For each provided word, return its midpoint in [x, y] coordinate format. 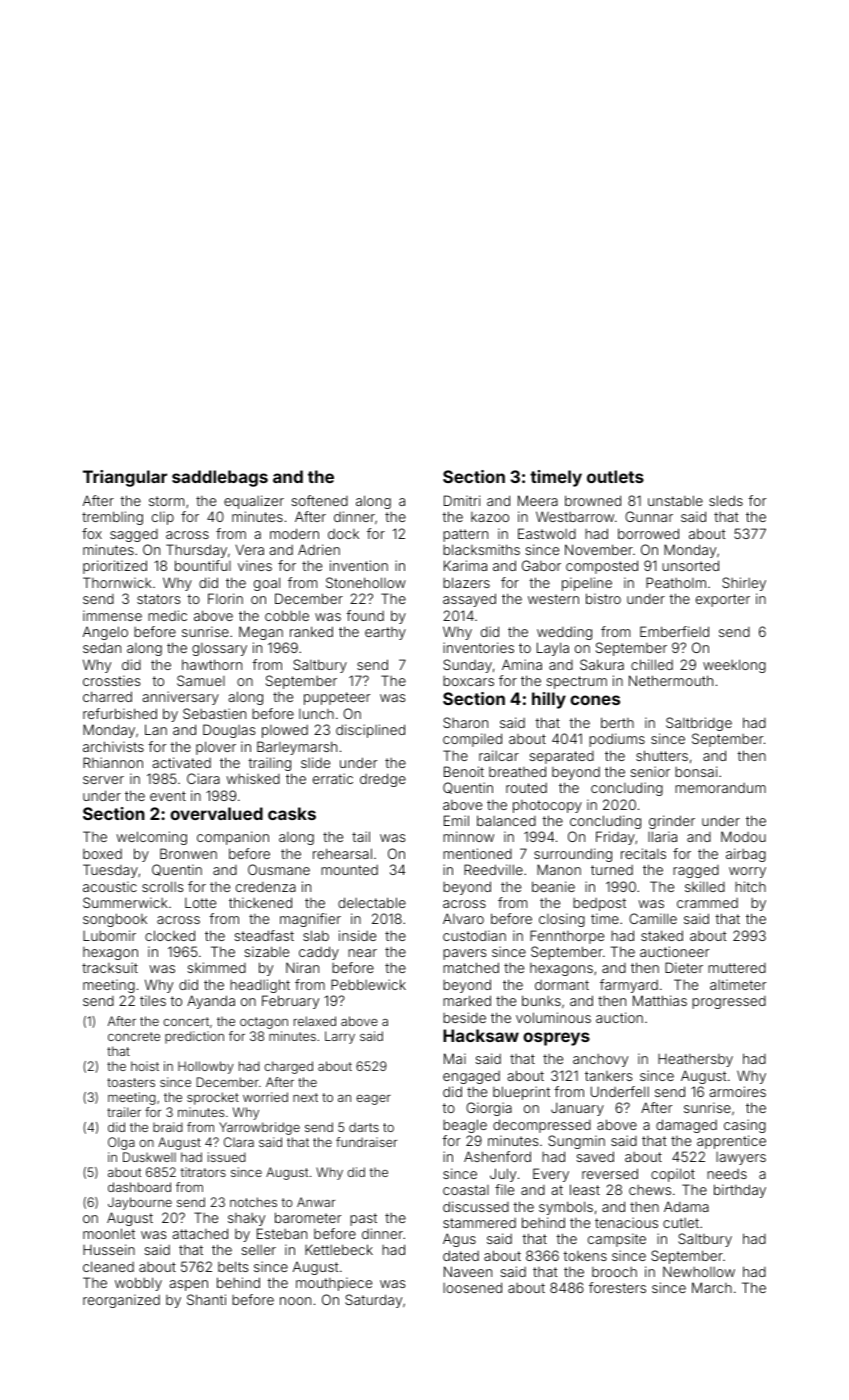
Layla [553, 649]
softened [319, 500]
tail [361, 836]
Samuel [201, 680]
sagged [134, 535]
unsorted [690, 565]
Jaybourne [140, 1203]
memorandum [720, 788]
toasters [131, 1082]
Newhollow [699, 1272]
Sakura [602, 664]
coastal [466, 1190]
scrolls [162, 886]
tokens [585, 1256]
